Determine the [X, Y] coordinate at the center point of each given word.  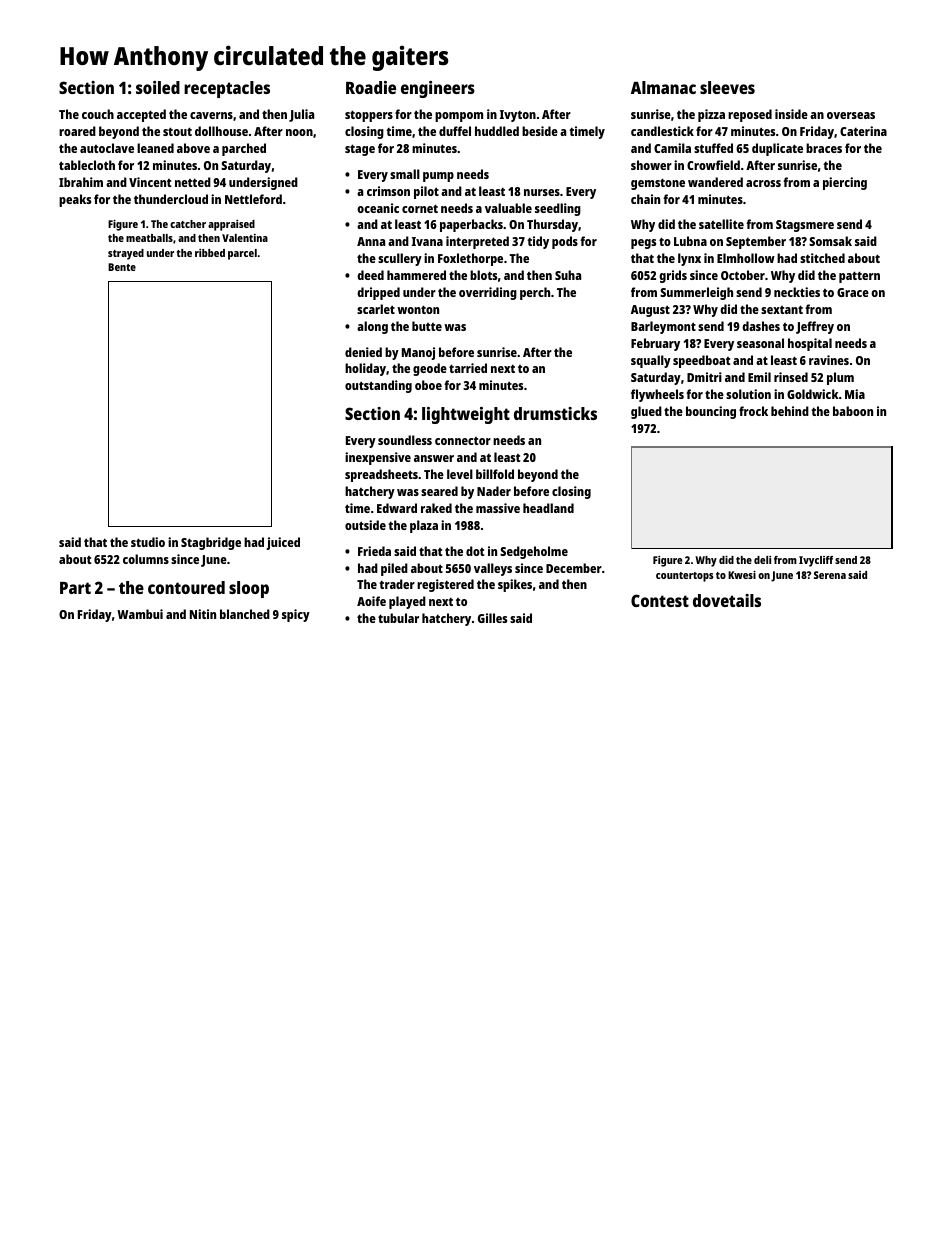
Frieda [374, 551]
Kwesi [742, 575]
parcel [242, 254]
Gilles [492, 618]
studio [148, 542]
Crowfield [713, 165]
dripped [378, 293]
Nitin [203, 614]
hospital [810, 344]
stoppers [369, 116]
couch [98, 114]
